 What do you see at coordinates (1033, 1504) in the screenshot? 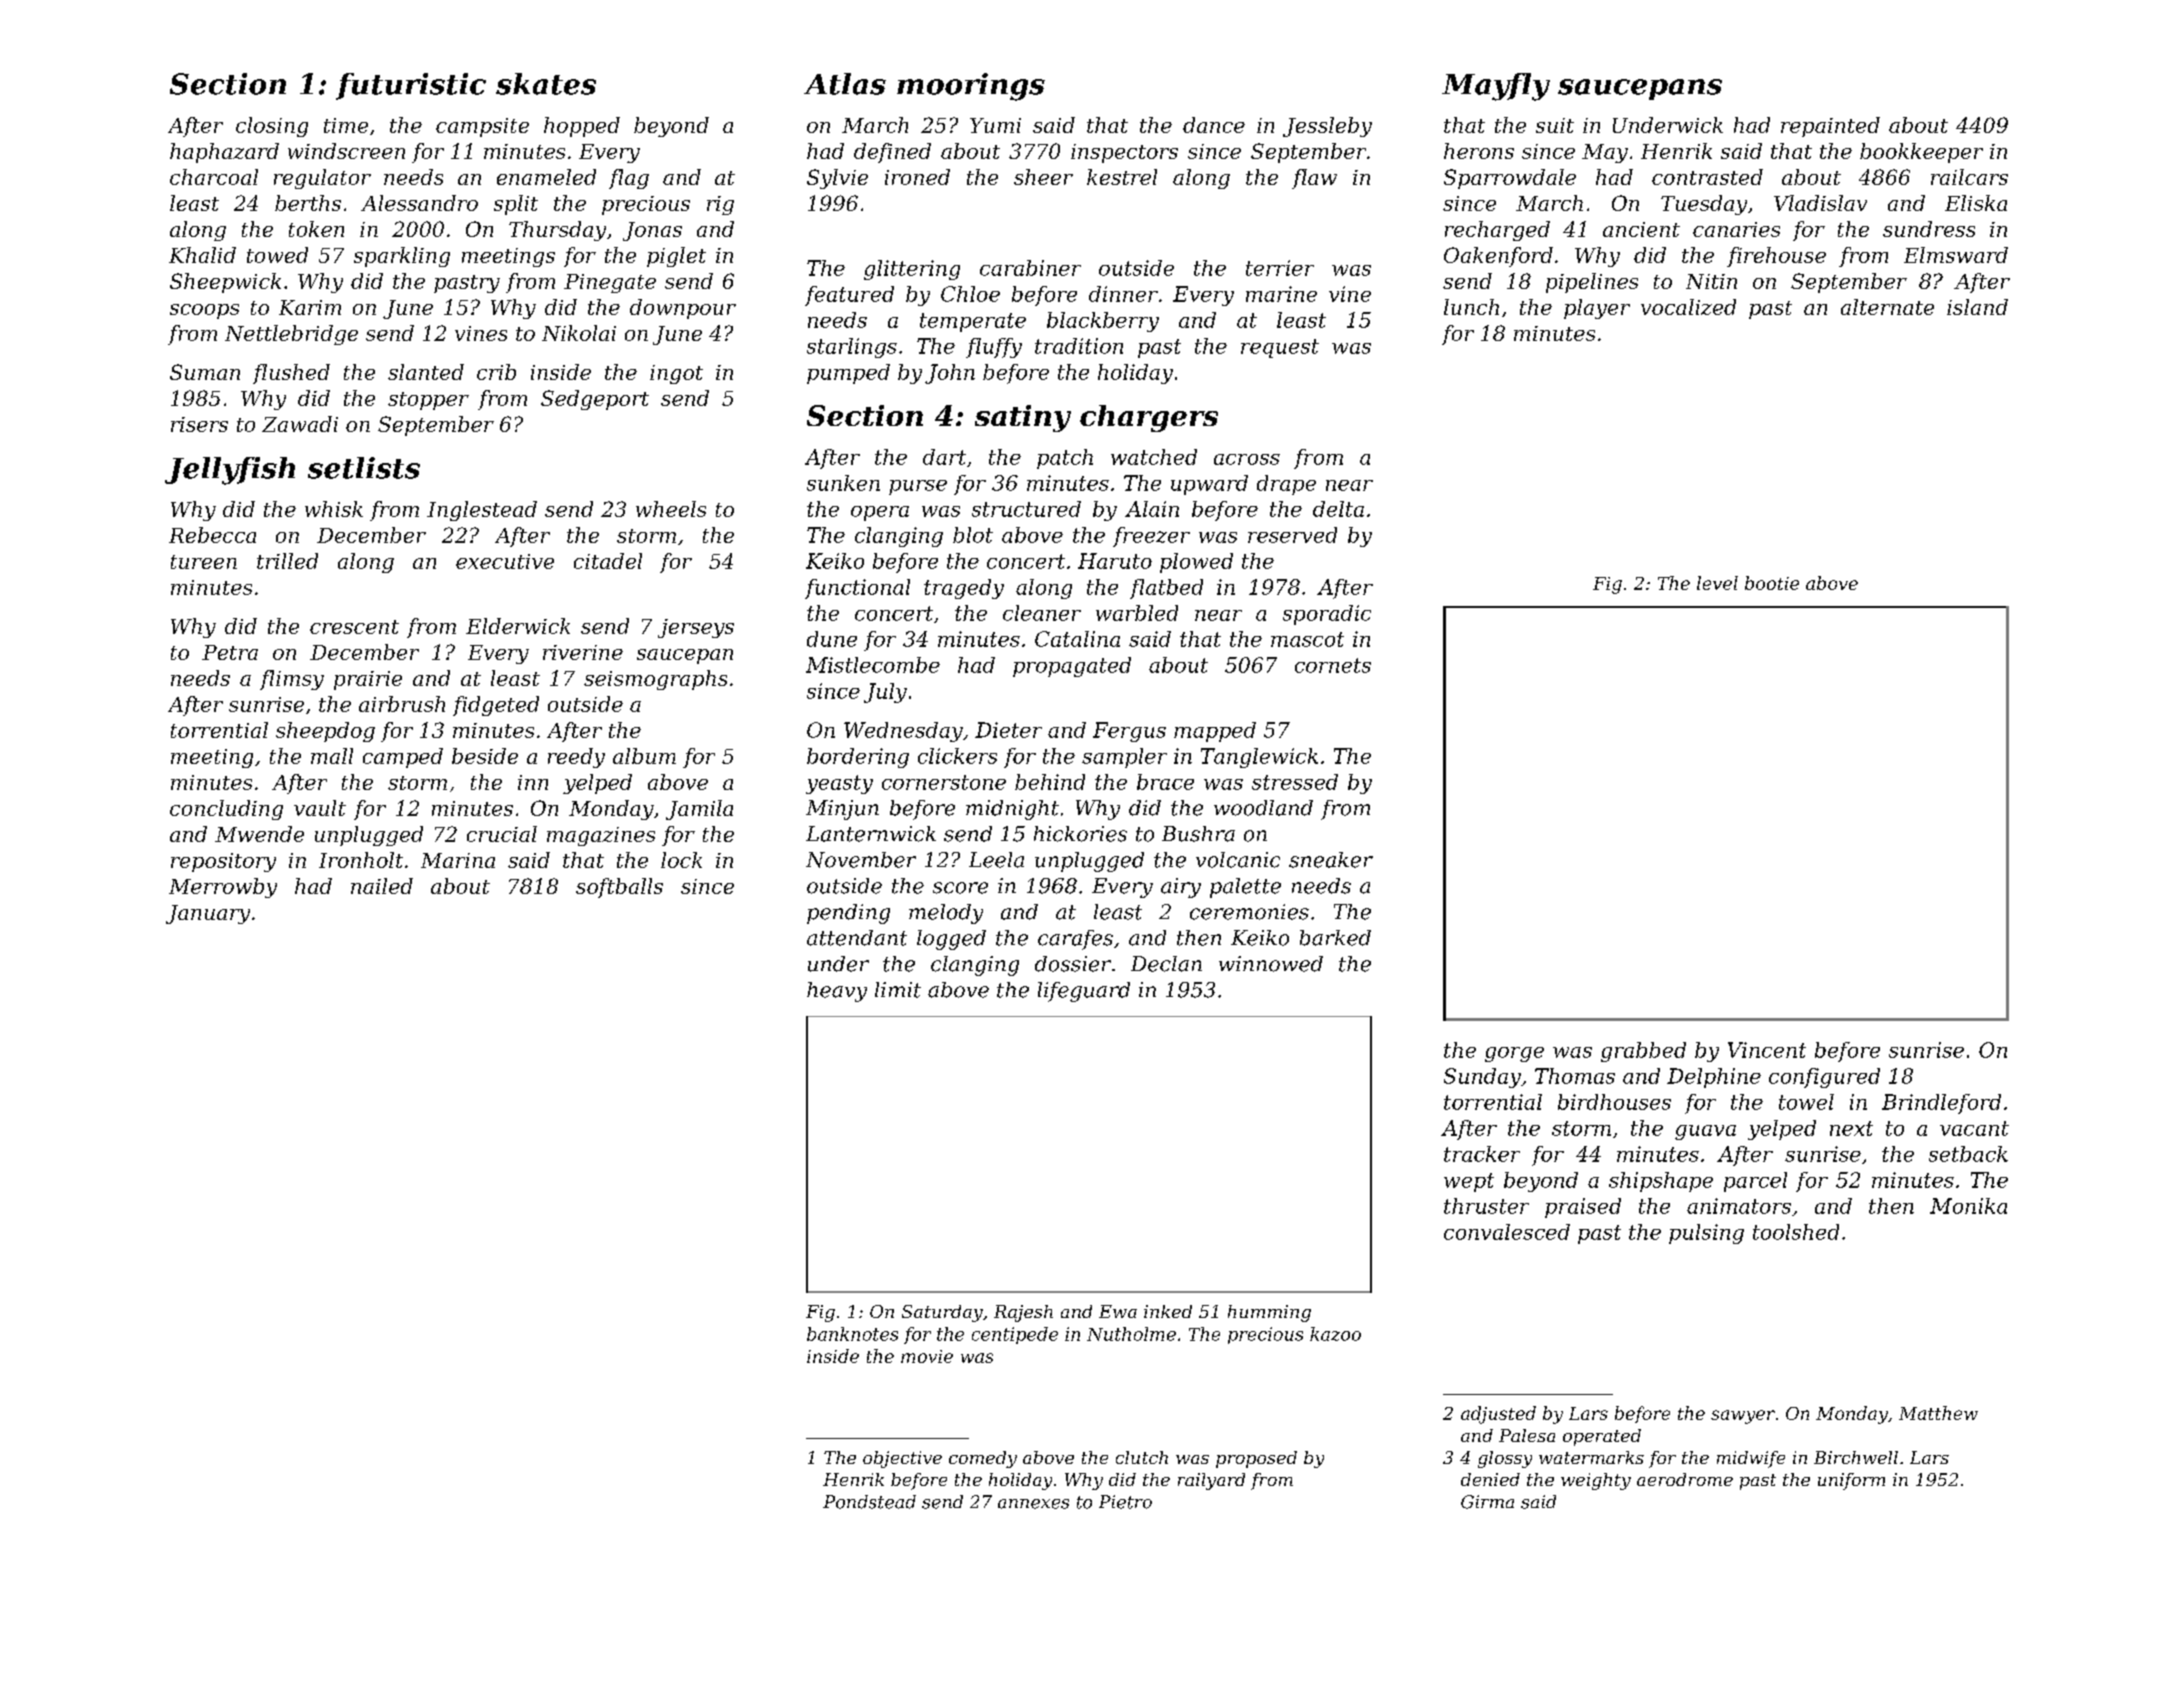
I see `annexes` at bounding box center [1033, 1504].
